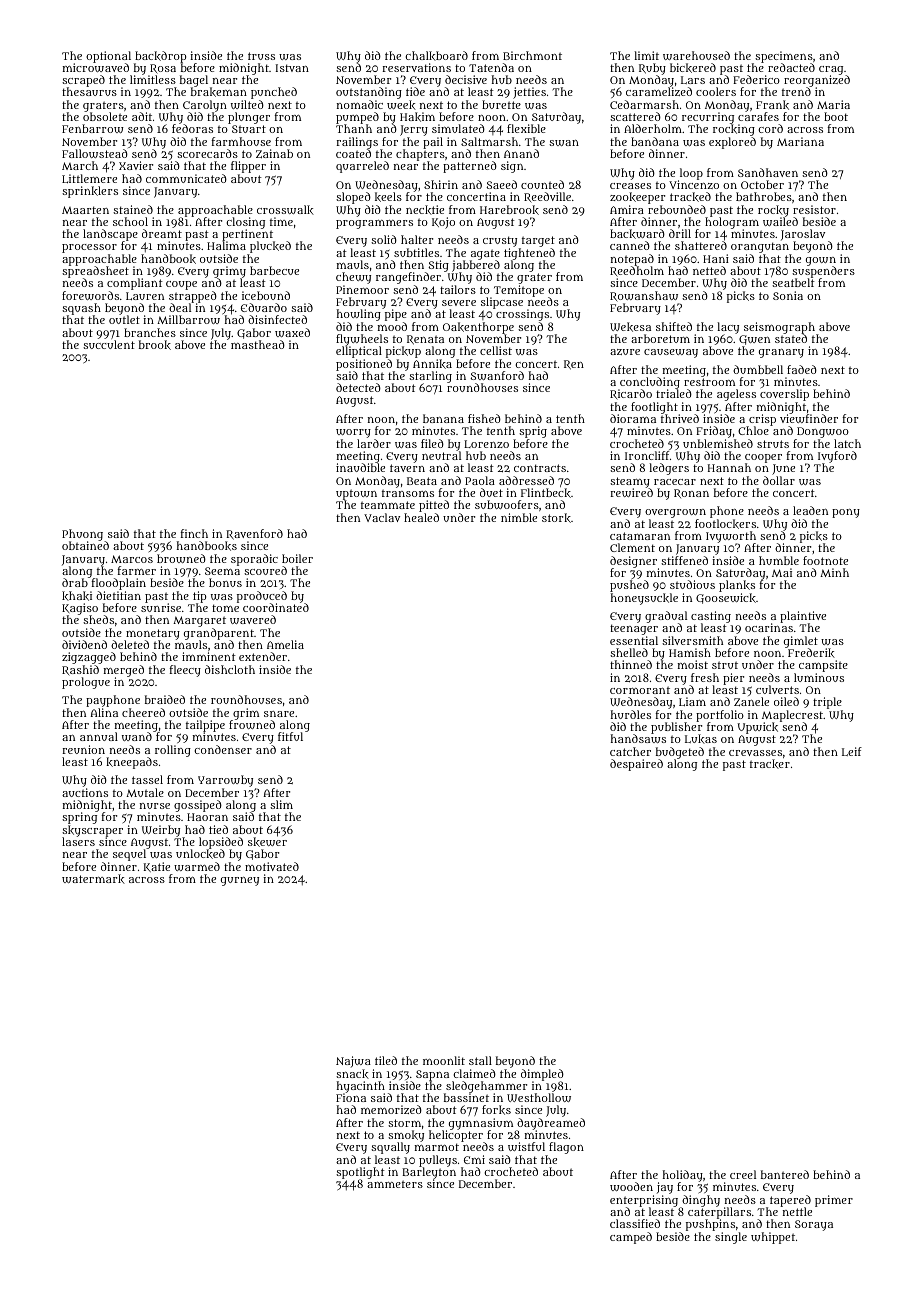 The image size is (924, 1308). Describe the element at coordinates (709, 270) in the screenshot. I see `netted` at that location.
